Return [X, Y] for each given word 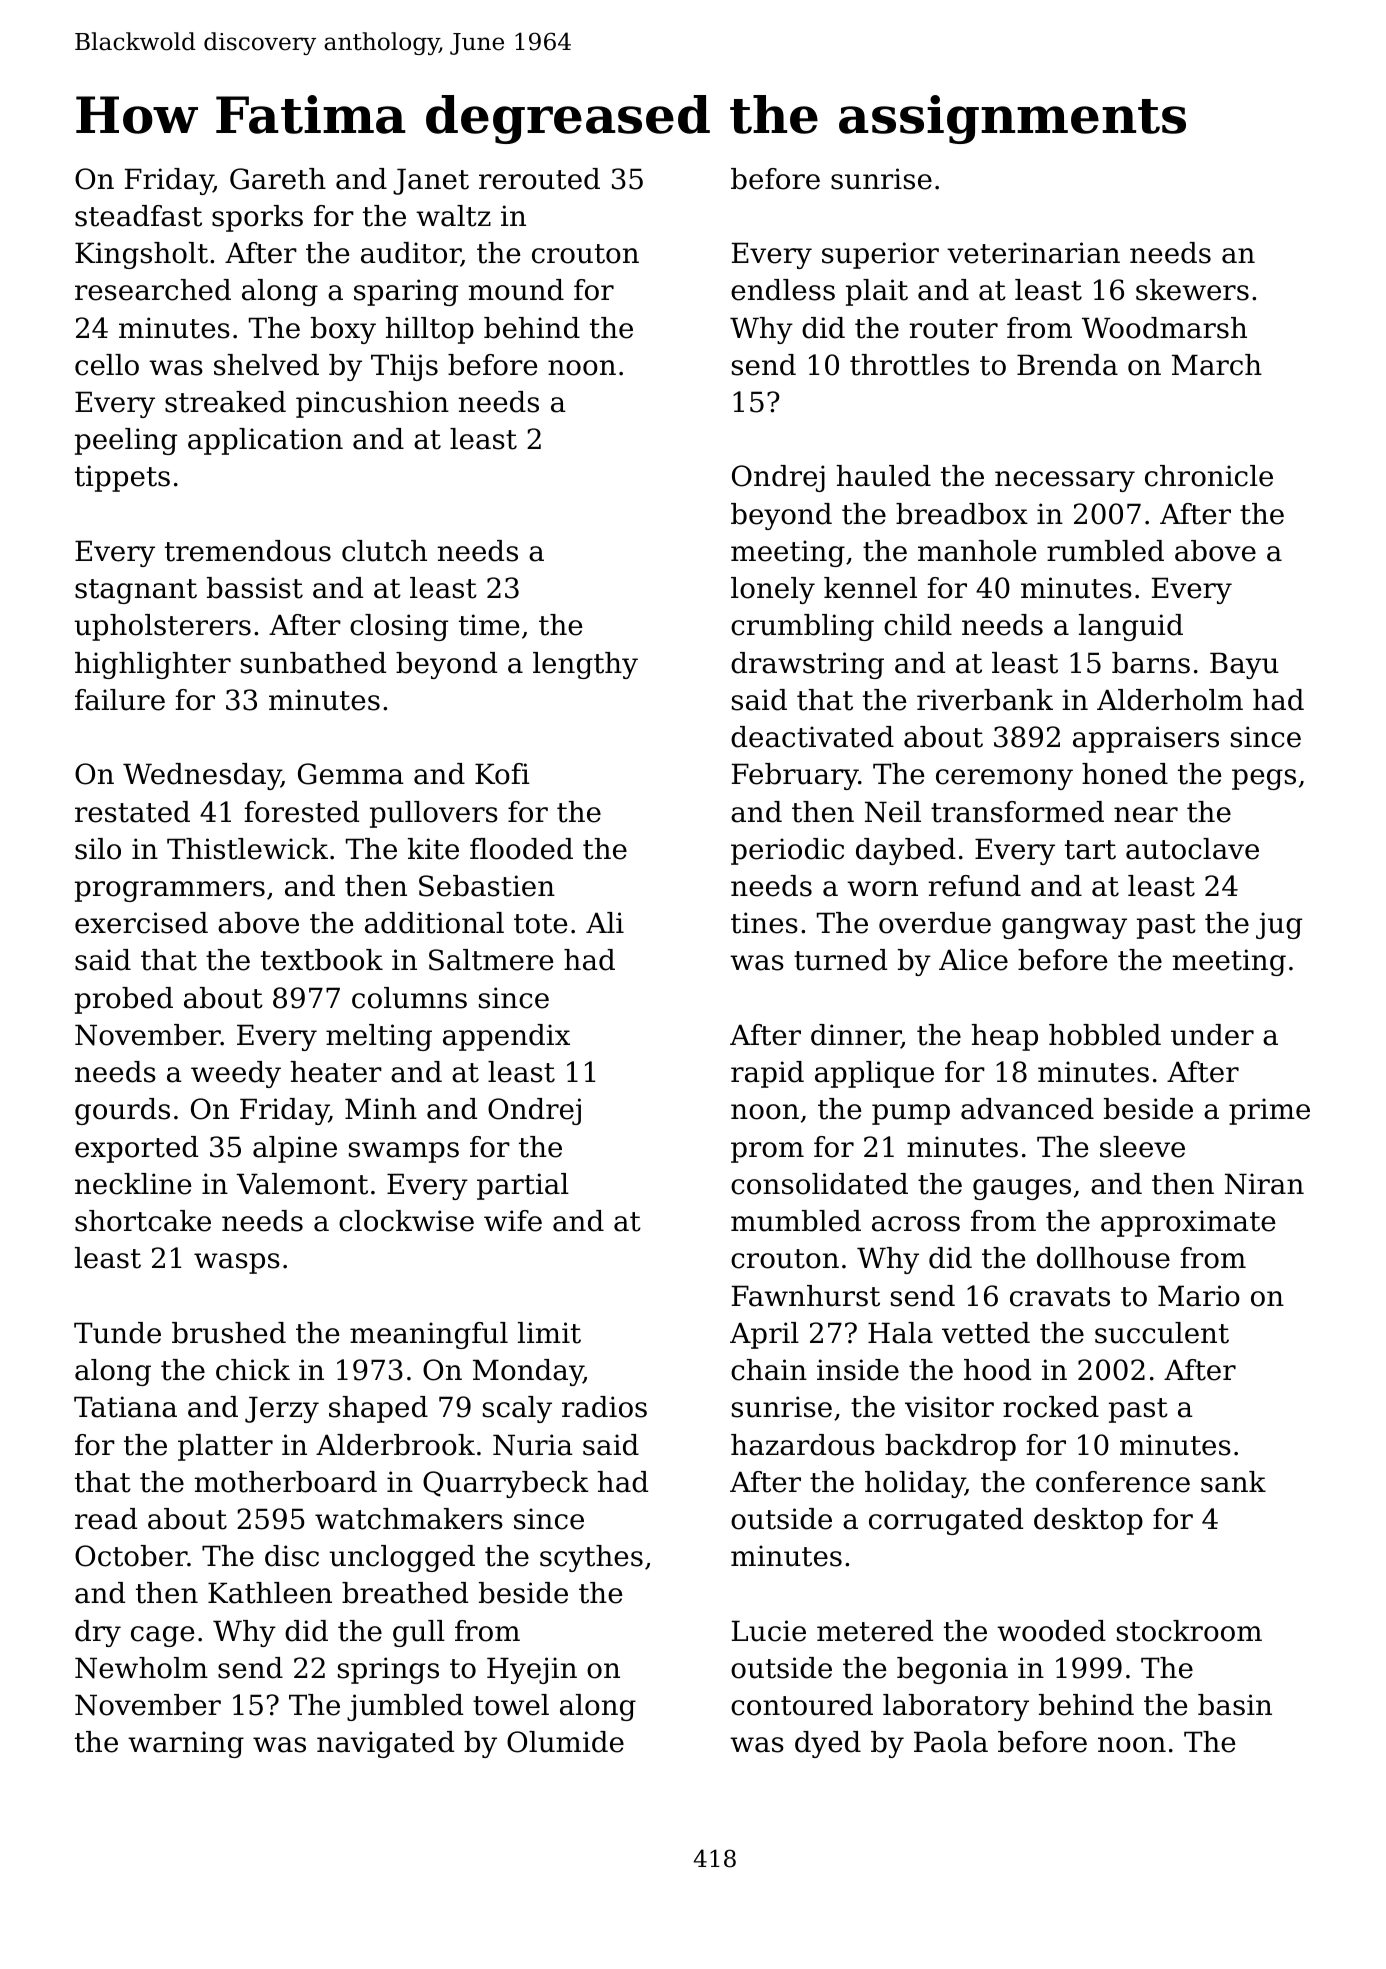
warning [186, 1744]
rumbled [1105, 551]
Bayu [1244, 665]
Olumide [565, 1742]
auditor [411, 254]
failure [120, 700]
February [795, 776]
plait [877, 292]
